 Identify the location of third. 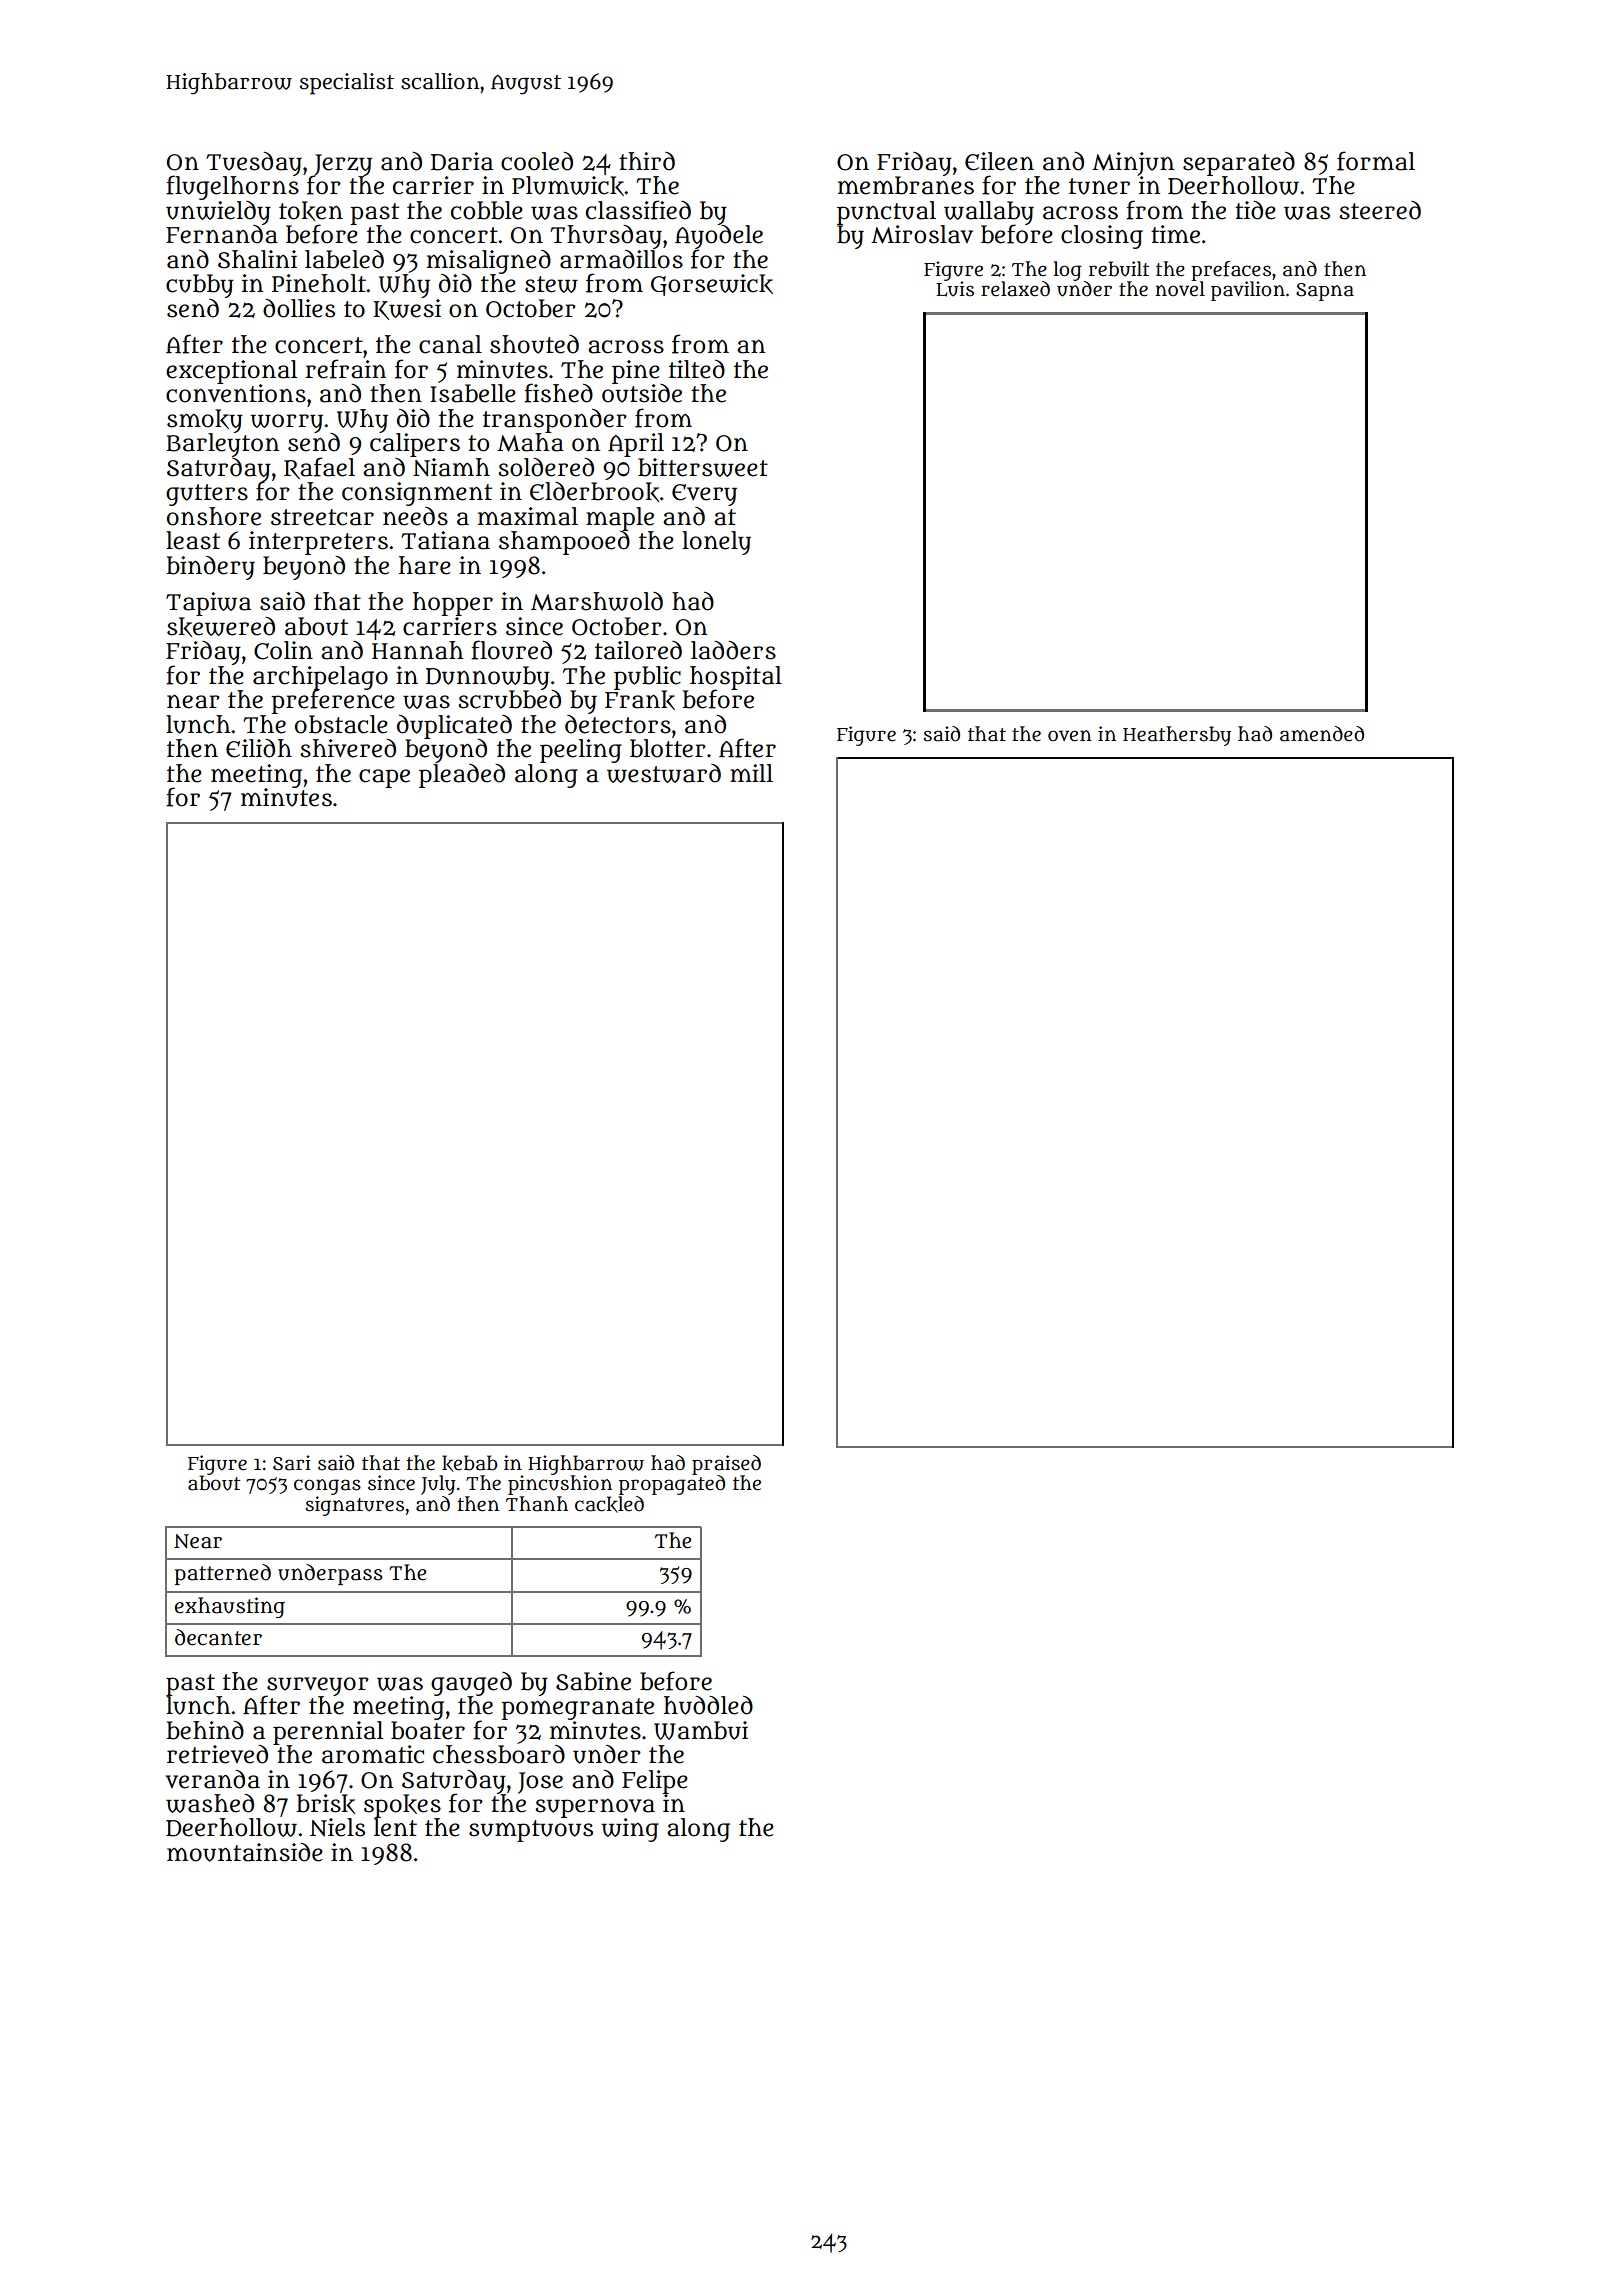
(647, 161).
